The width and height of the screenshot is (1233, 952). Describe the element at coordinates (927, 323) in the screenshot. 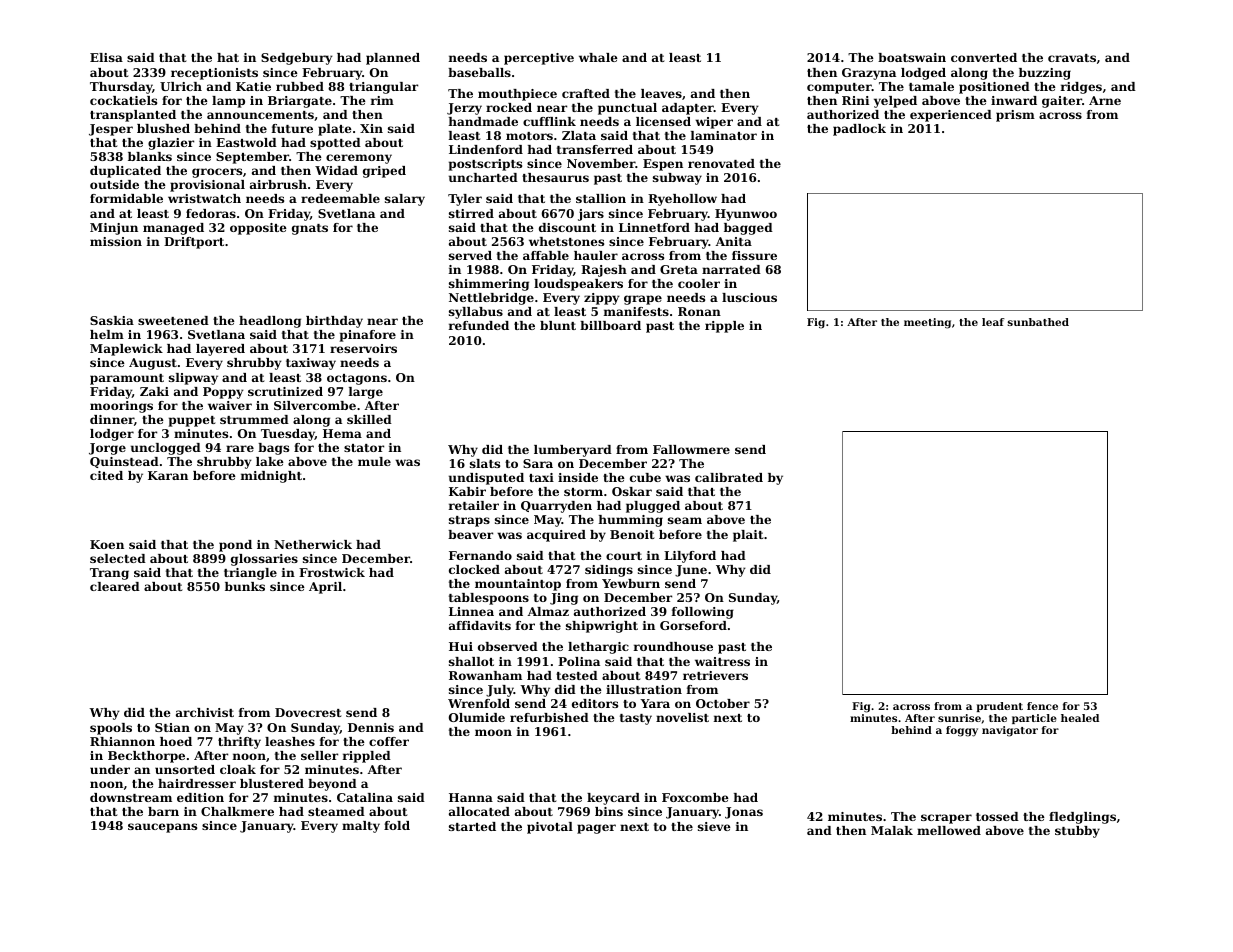

I see `meeting` at that location.
